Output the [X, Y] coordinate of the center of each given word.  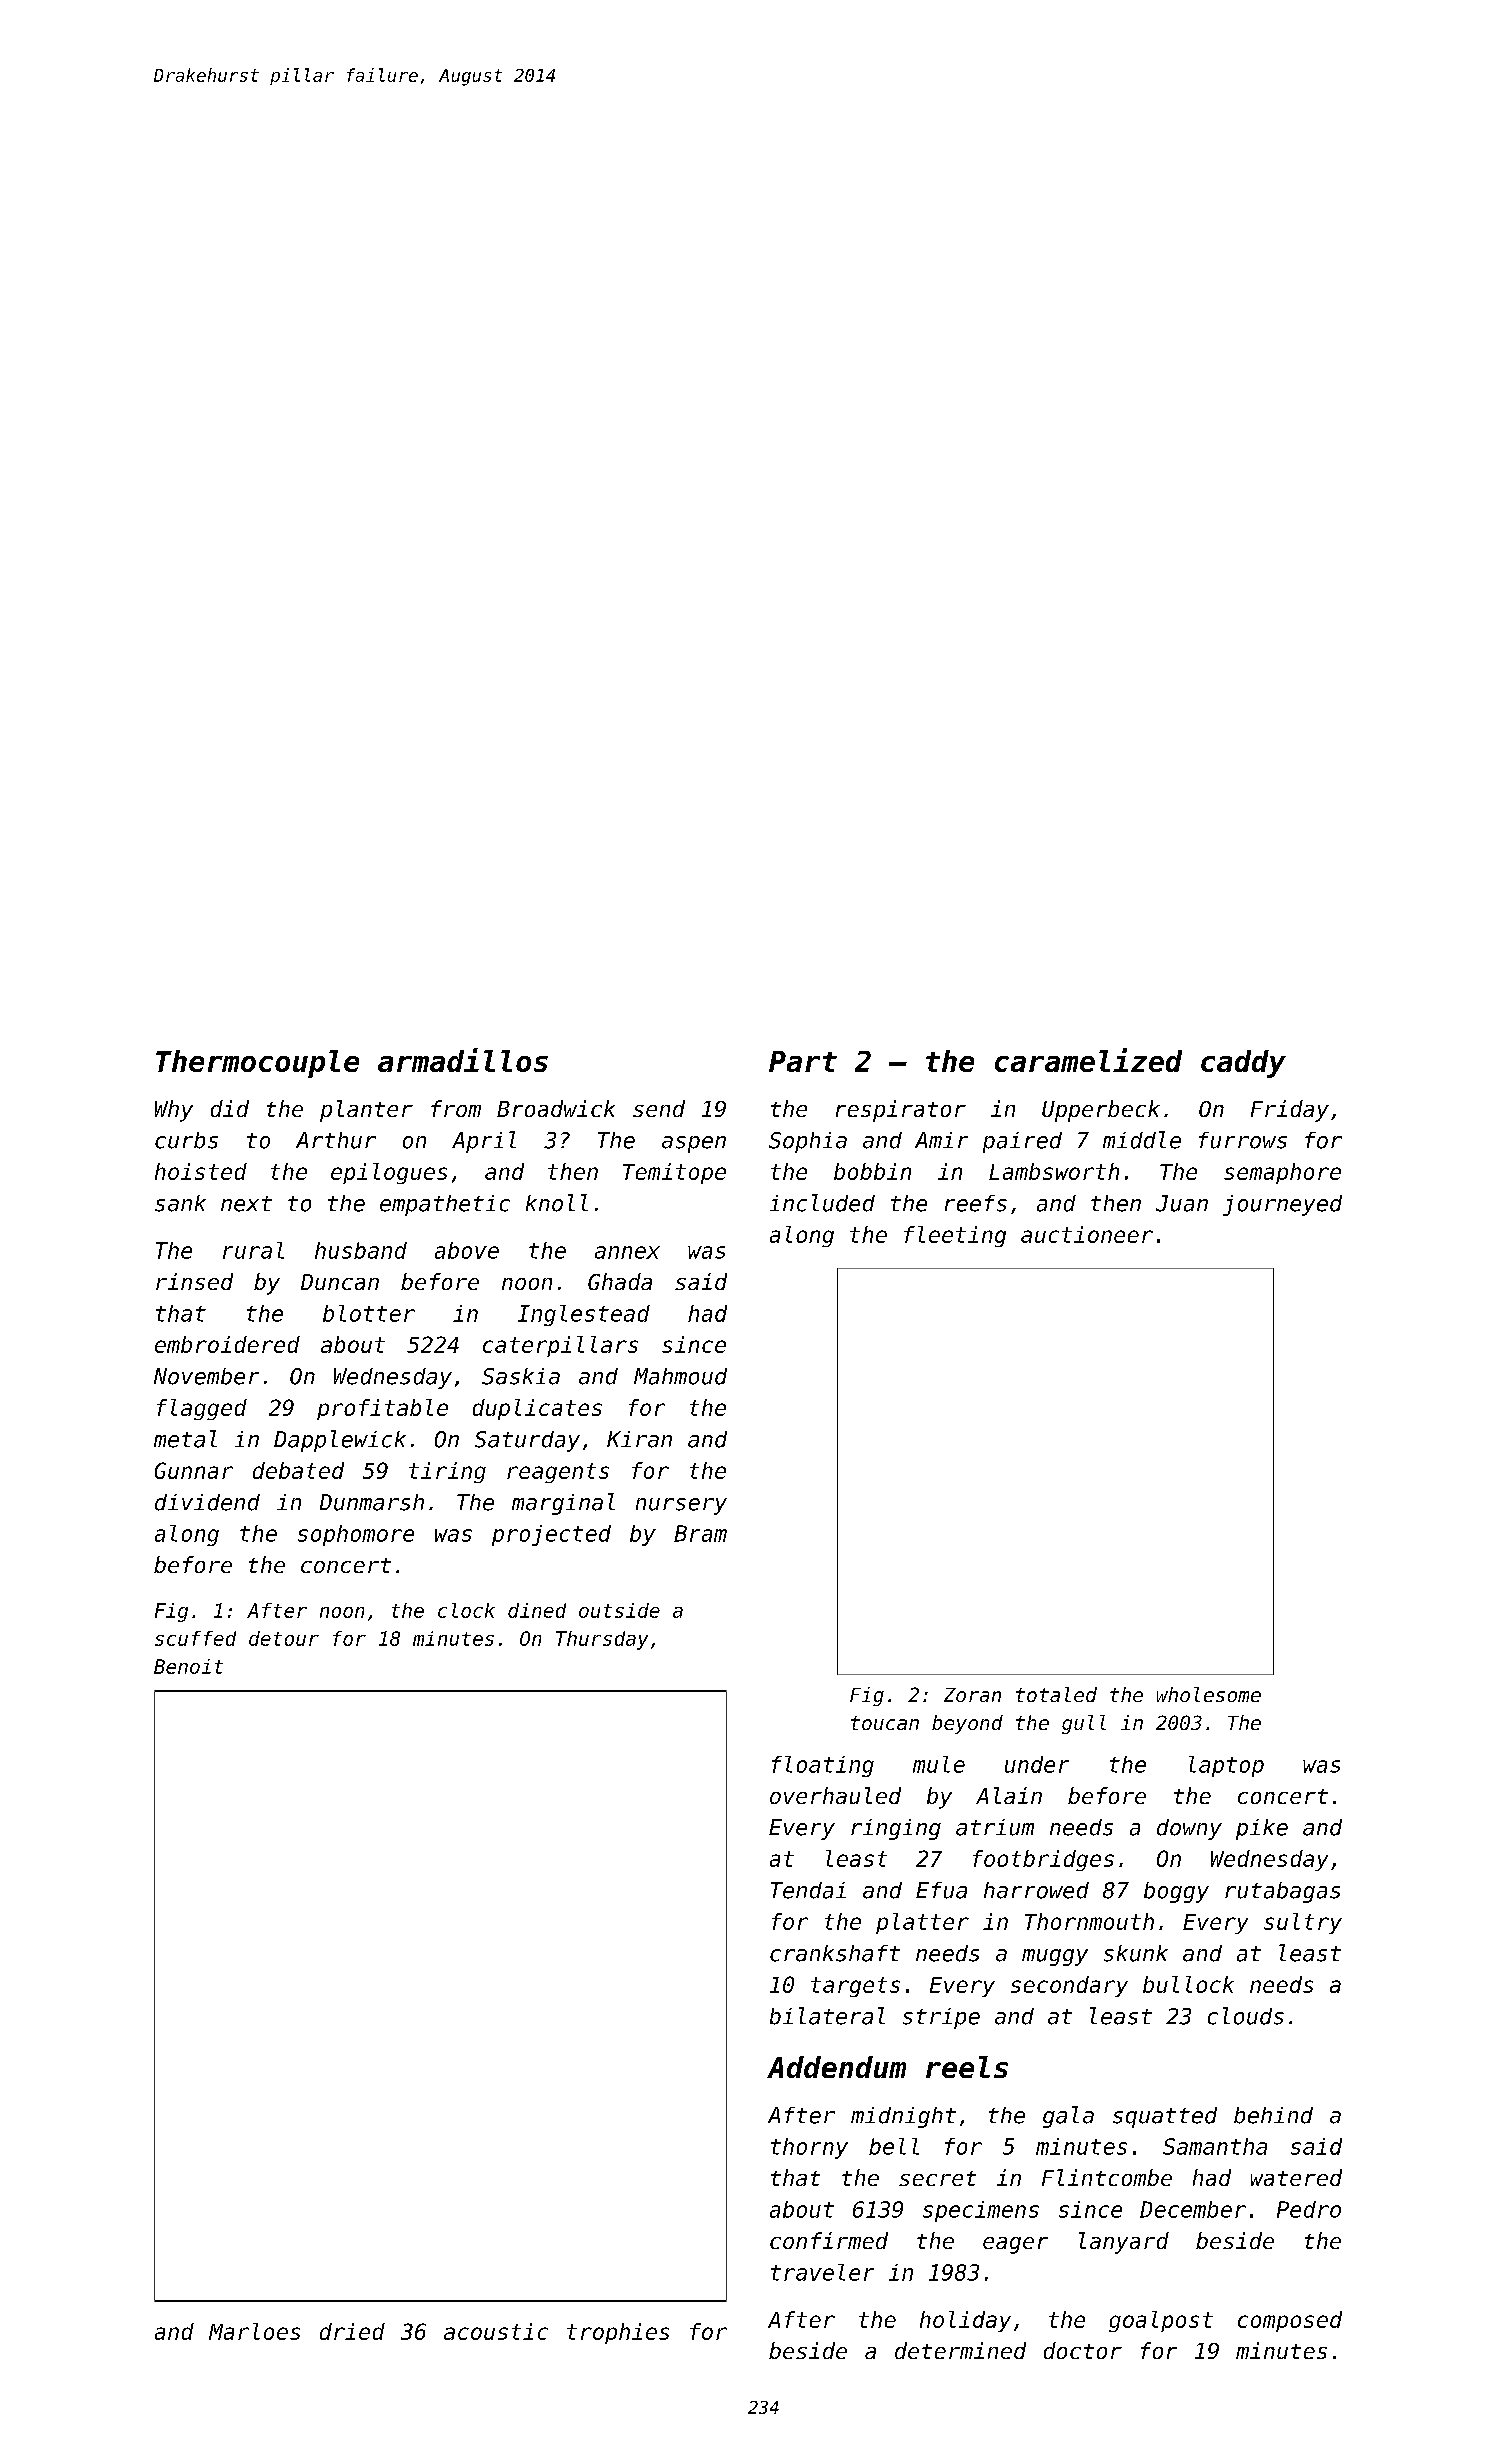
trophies [618, 2333]
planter [366, 1111]
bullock [1188, 1984]
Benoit [188, 1666]
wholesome [1209, 1694]
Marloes [254, 2331]
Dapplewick [340, 1441]
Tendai [808, 1890]
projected [551, 1535]
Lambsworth [1054, 1171]
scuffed [195, 1638]
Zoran [972, 1695]
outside [619, 1610]
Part [803, 1061]
